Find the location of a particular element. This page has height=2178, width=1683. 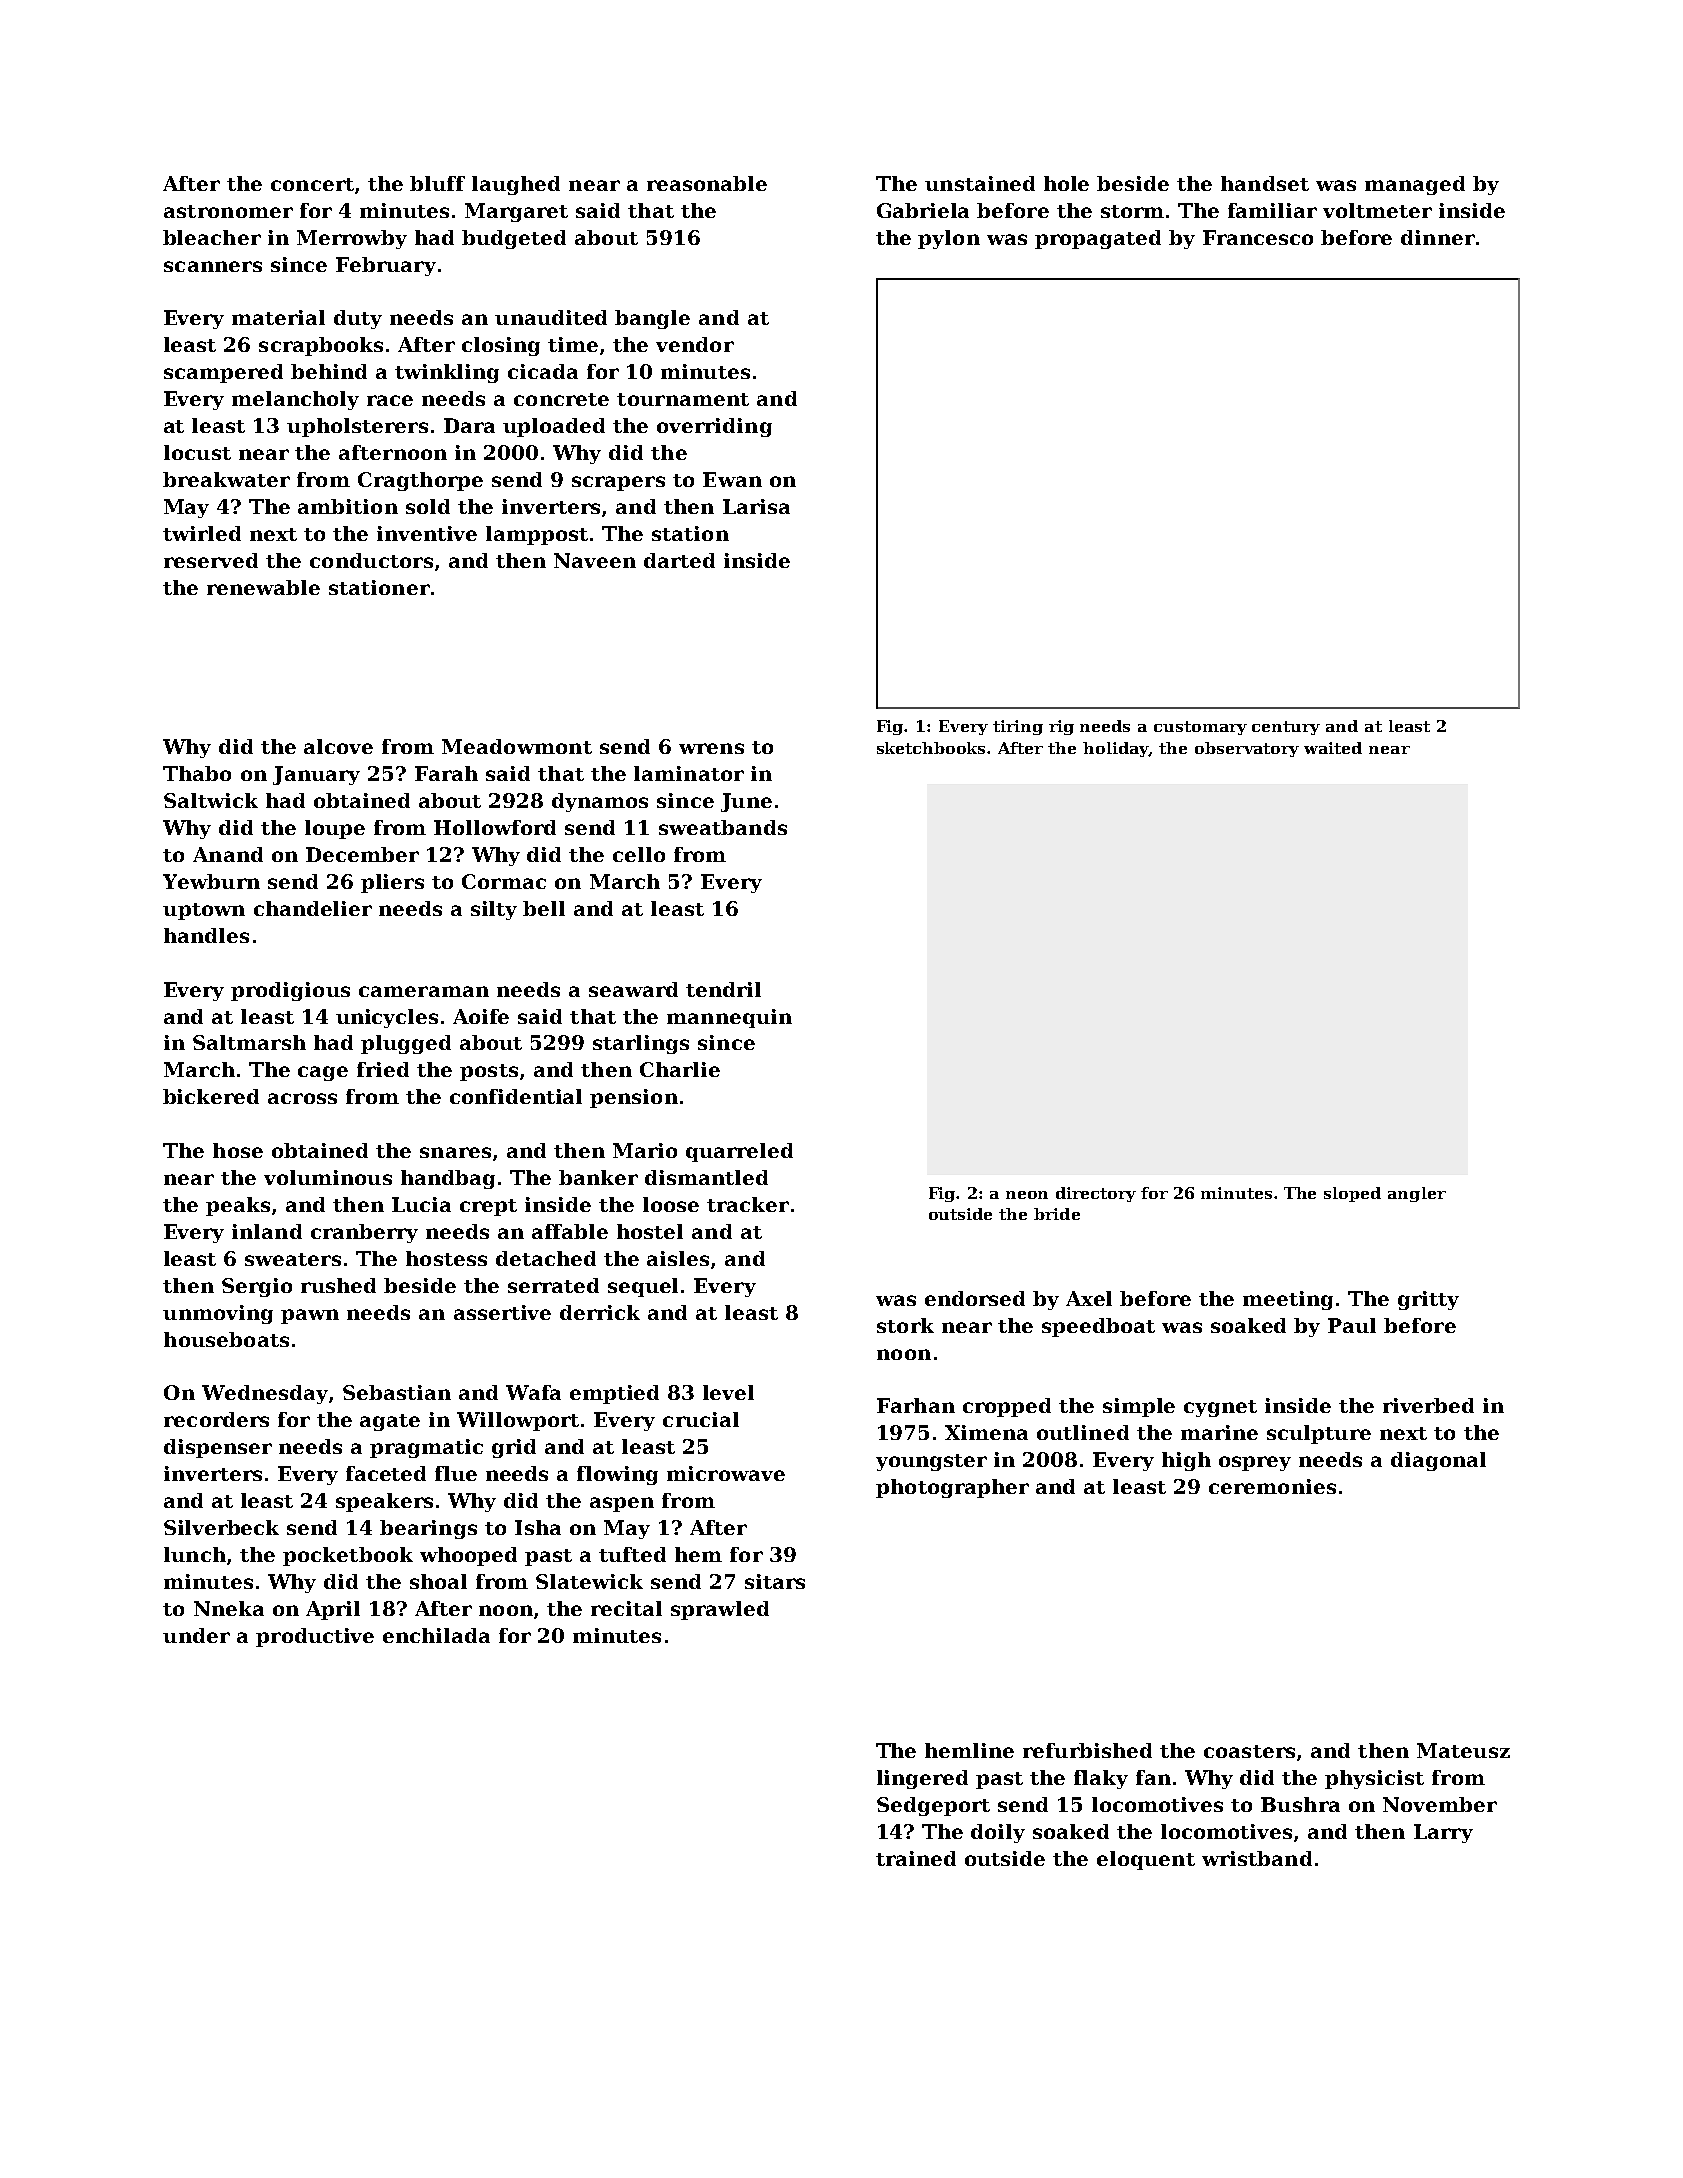

flowing is located at coordinates (617, 1475).
